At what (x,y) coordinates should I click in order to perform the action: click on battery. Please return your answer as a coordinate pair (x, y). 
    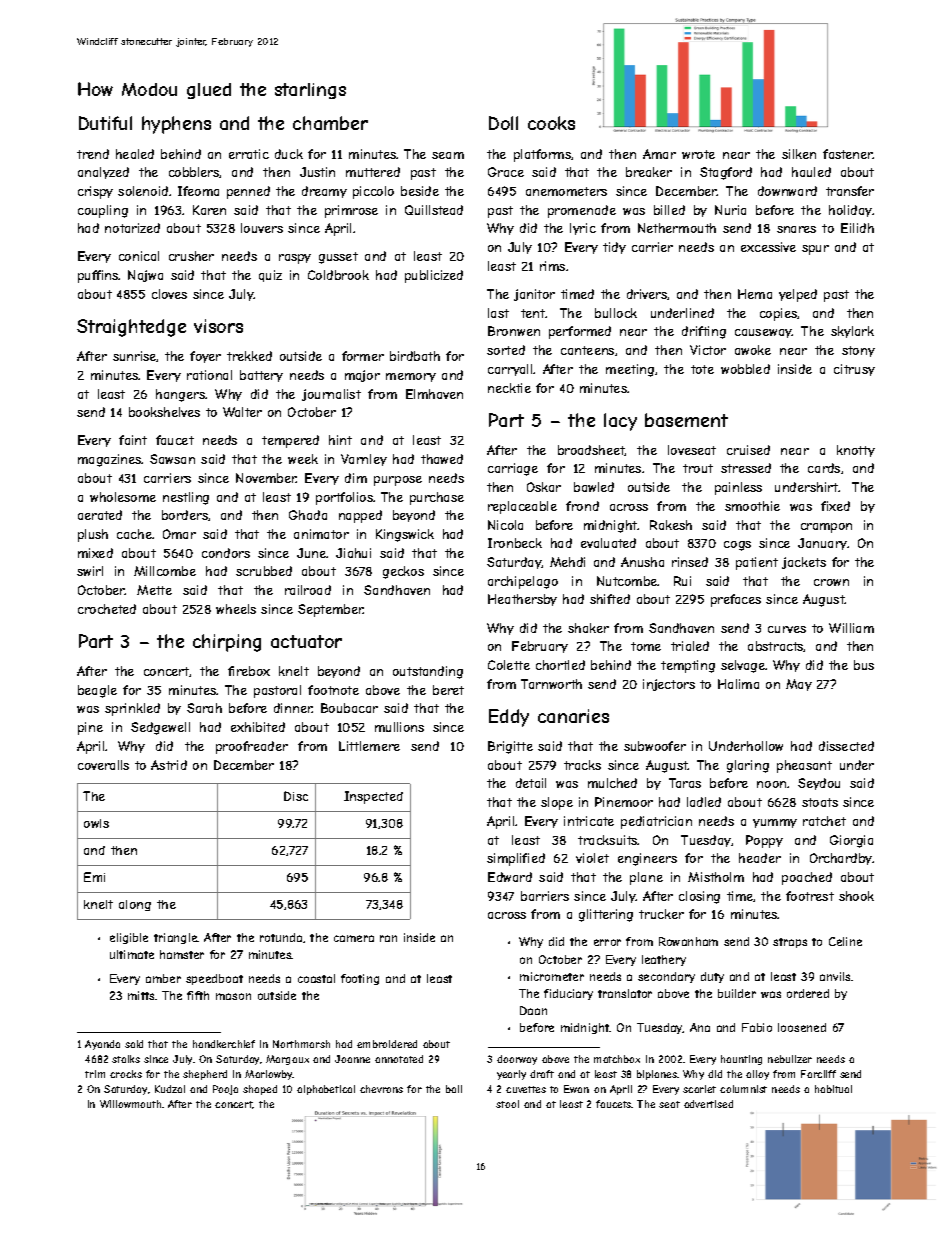
    Looking at the image, I should click on (261, 376).
